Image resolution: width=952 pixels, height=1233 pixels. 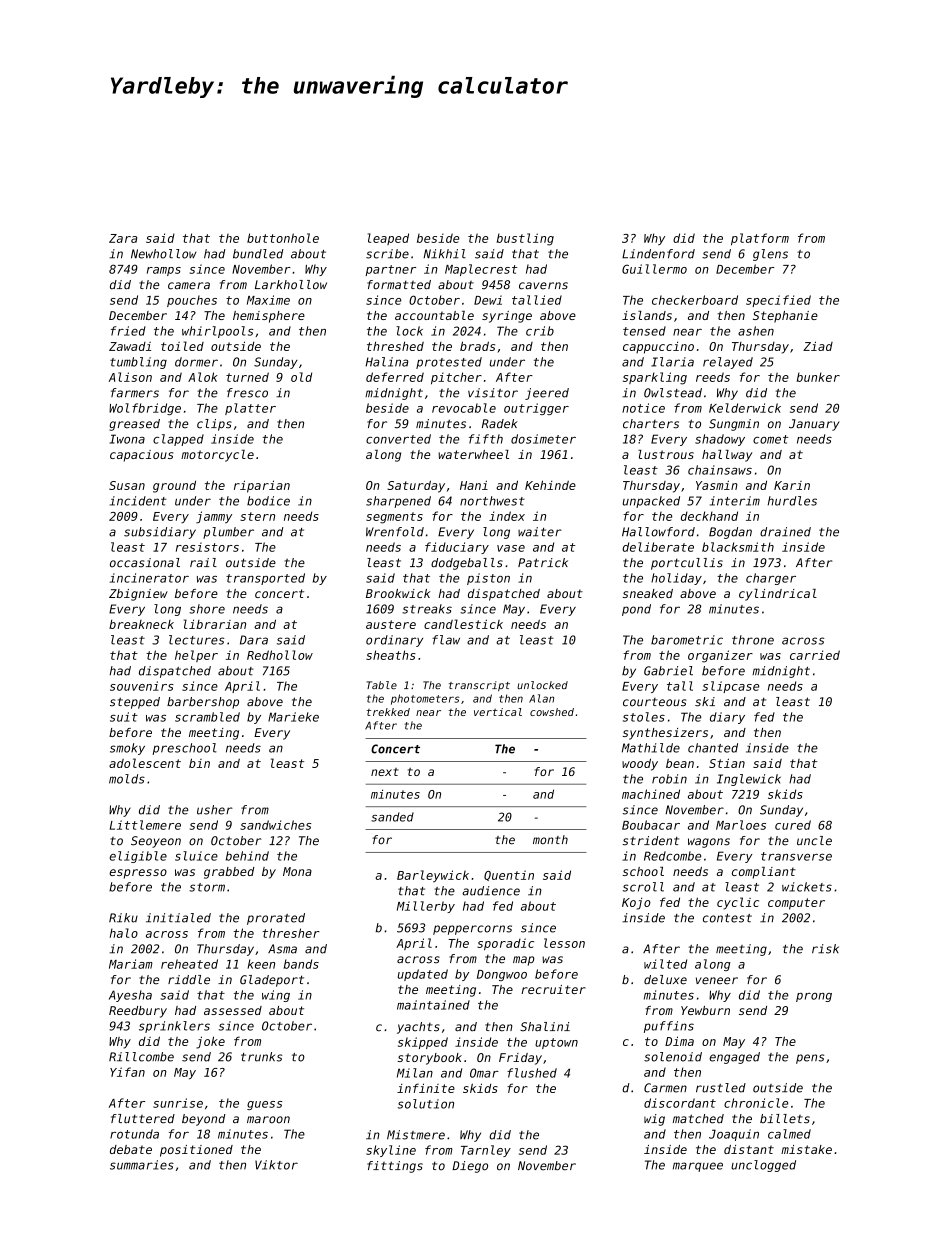 I want to click on maroon, so click(x=268, y=1120).
